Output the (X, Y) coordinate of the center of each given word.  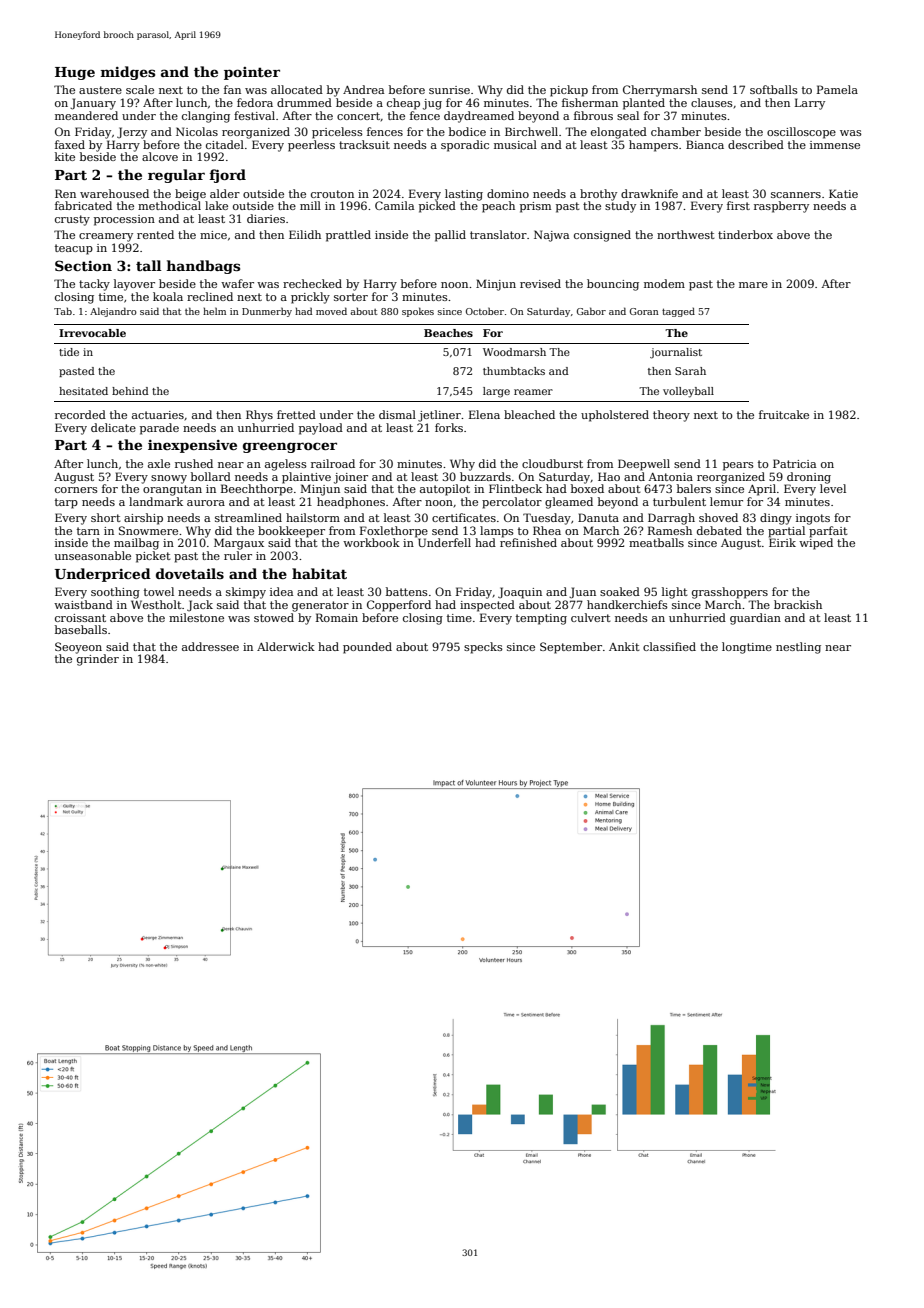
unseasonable (93, 555)
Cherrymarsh (660, 91)
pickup (569, 91)
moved (331, 311)
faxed (70, 144)
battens (407, 591)
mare (753, 285)
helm (214, 311)
